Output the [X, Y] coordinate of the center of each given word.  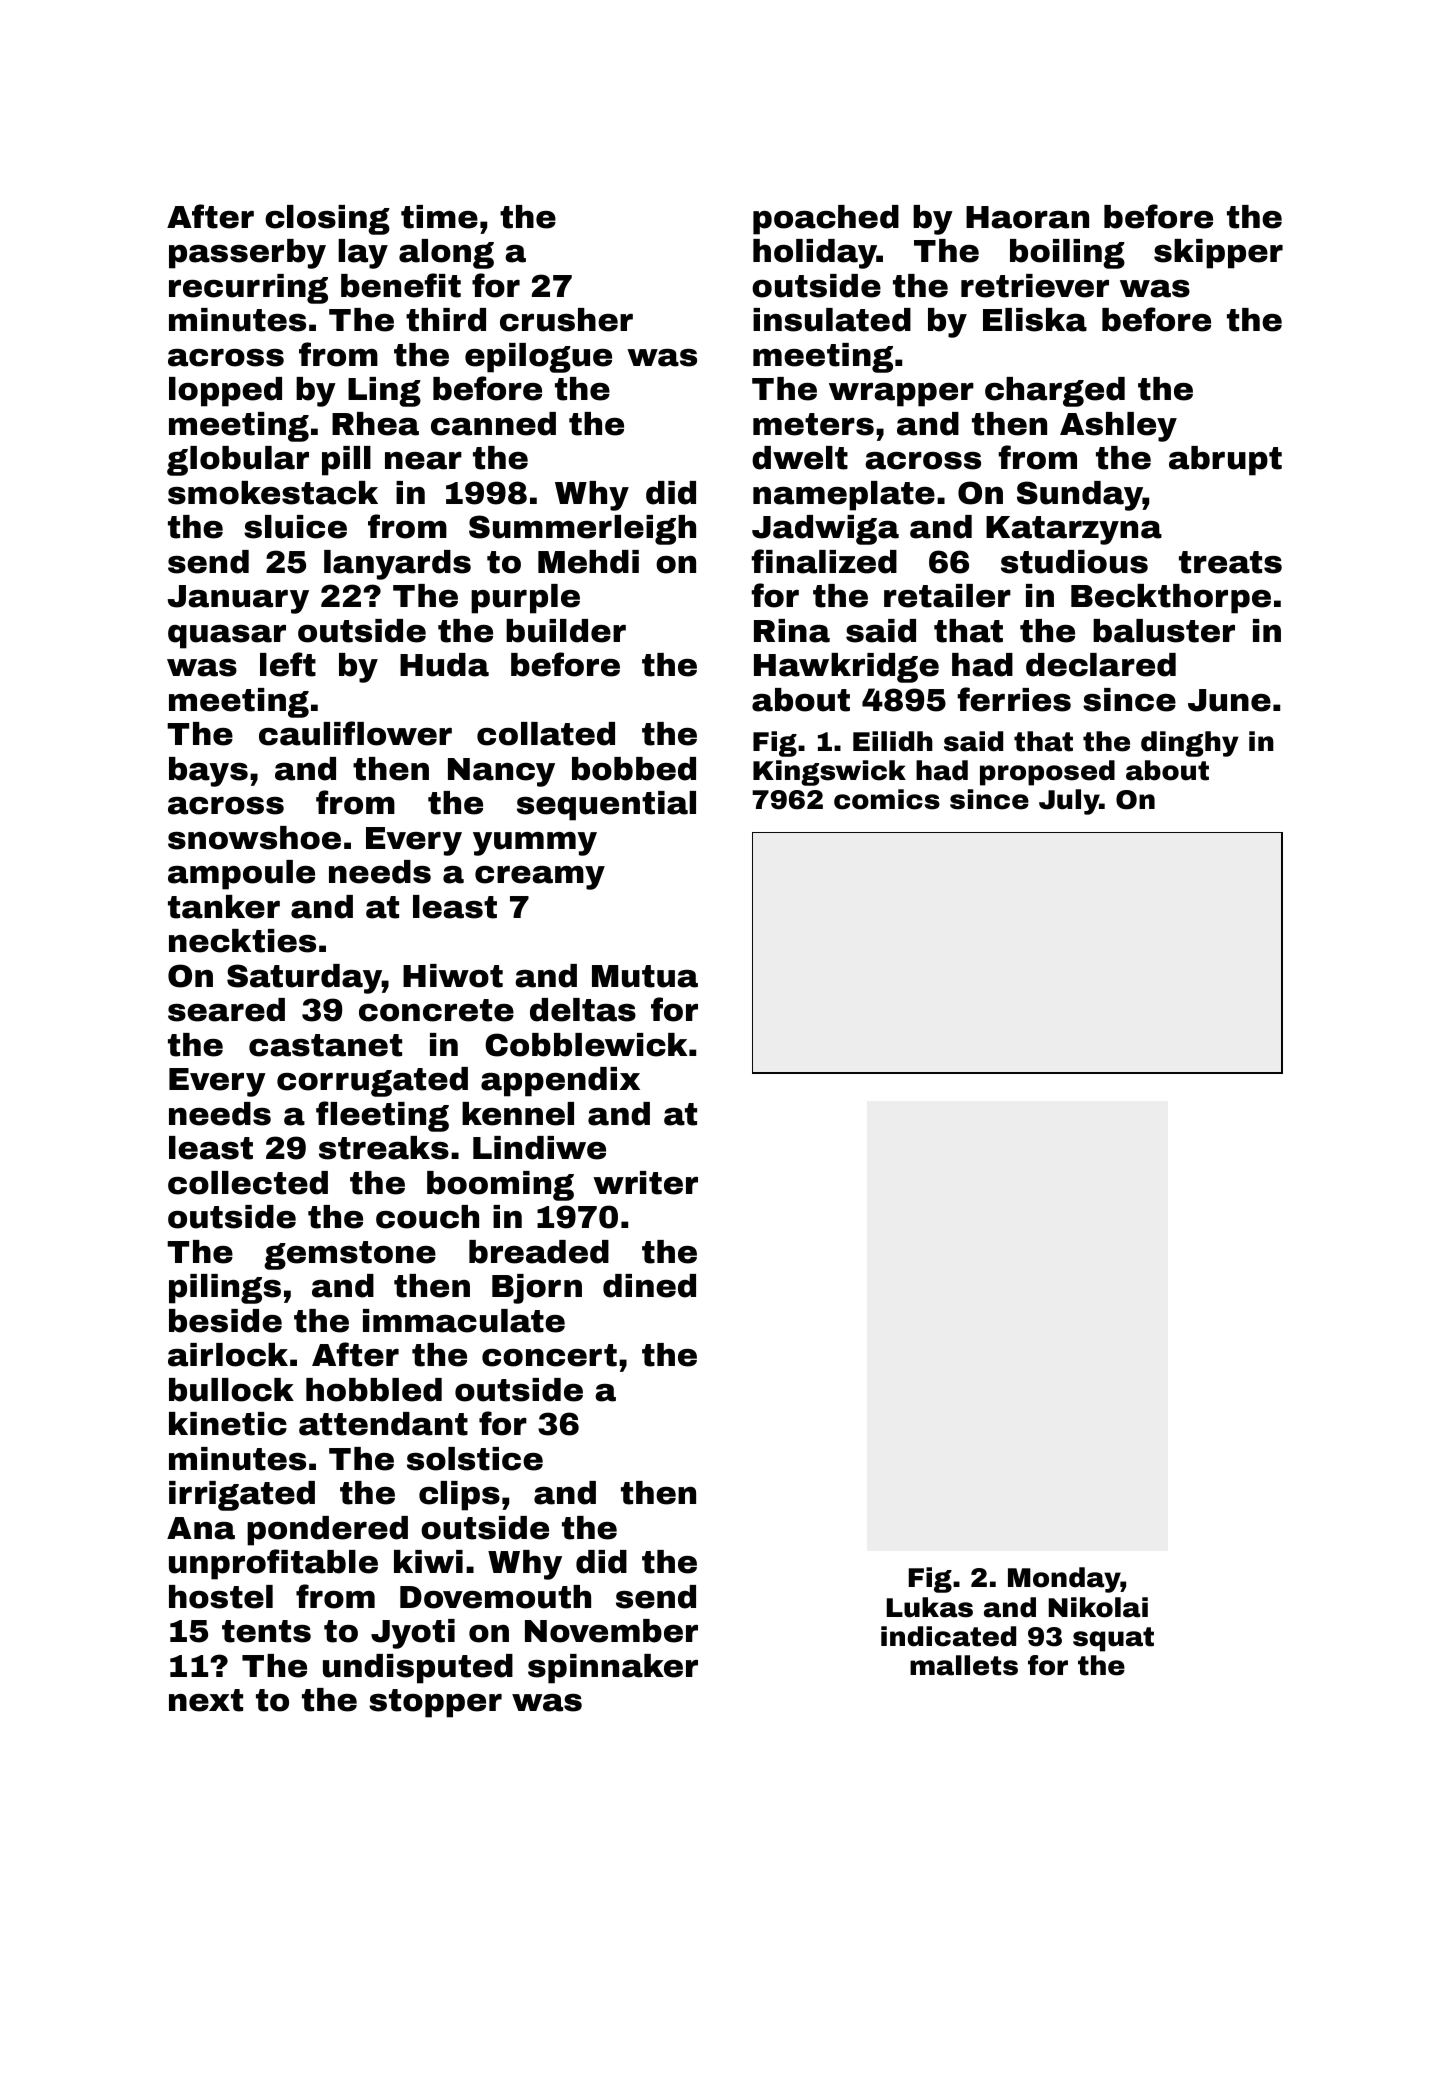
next [206, 1700]
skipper [1218, 254]
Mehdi [588, 562]
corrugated [372, 1082]
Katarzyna [1074, 530]
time [439, 217]
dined [649, 1286]
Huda [444, 665]
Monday [1064, 1580]
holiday [815, 254]
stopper [435, 1703]
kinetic [228, 1424]
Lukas [930, 1607]
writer [645, 1183]
